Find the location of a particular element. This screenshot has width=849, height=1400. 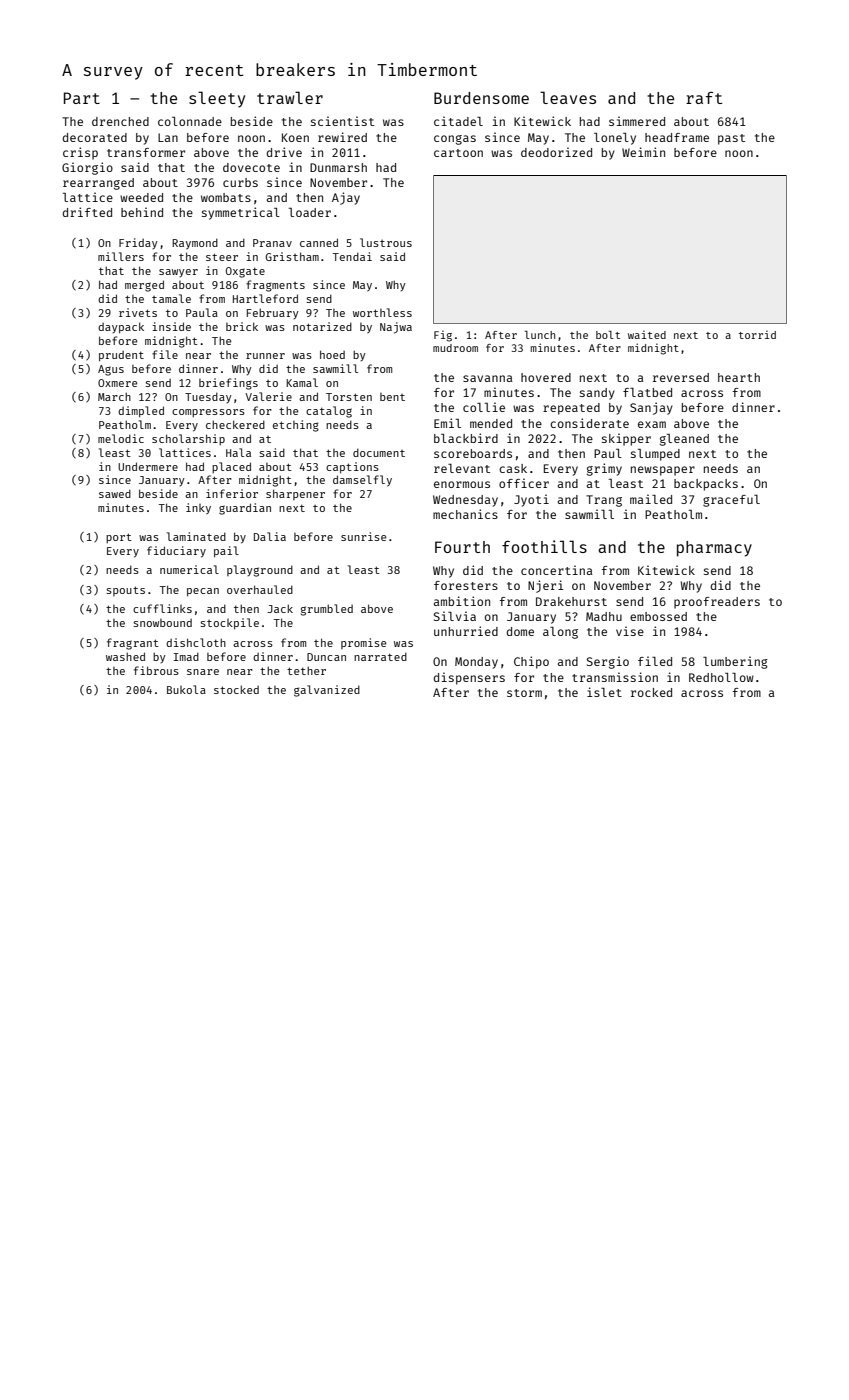

tamale is located at coordinates (171, 298).
